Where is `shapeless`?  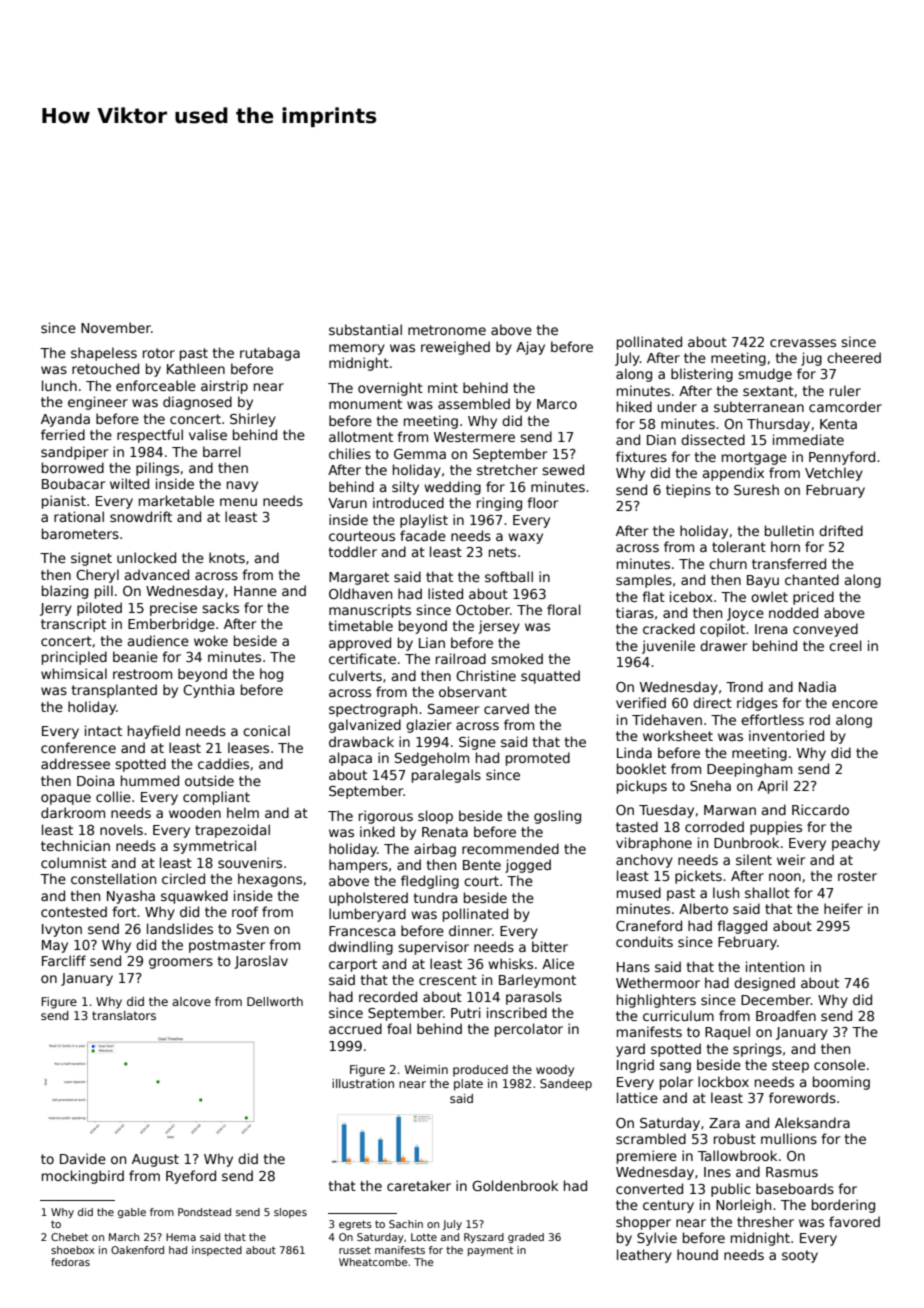 shapeless is located at coordinates (104, 354).
